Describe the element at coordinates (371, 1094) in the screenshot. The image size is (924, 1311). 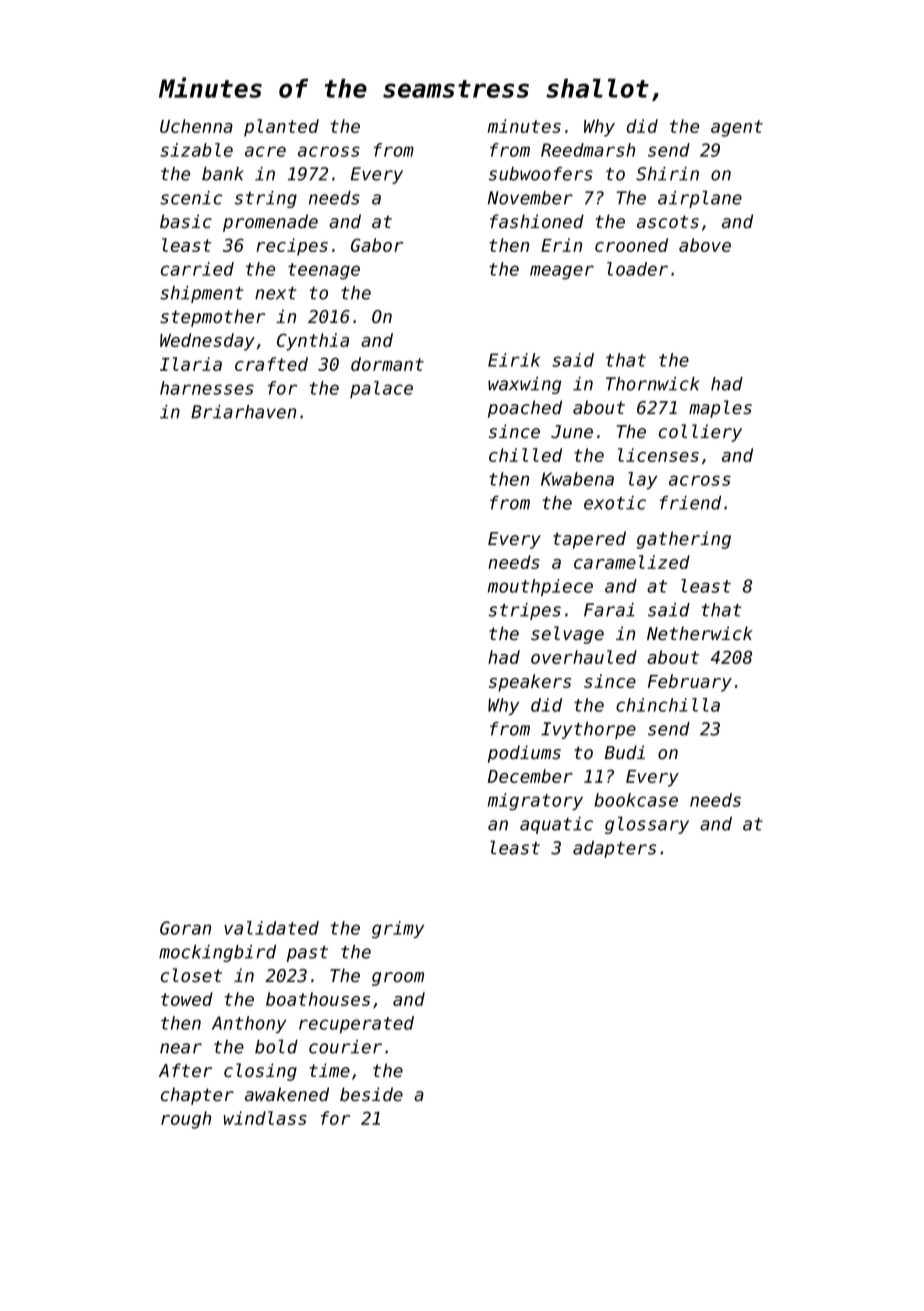
I see `beside` at that location.
